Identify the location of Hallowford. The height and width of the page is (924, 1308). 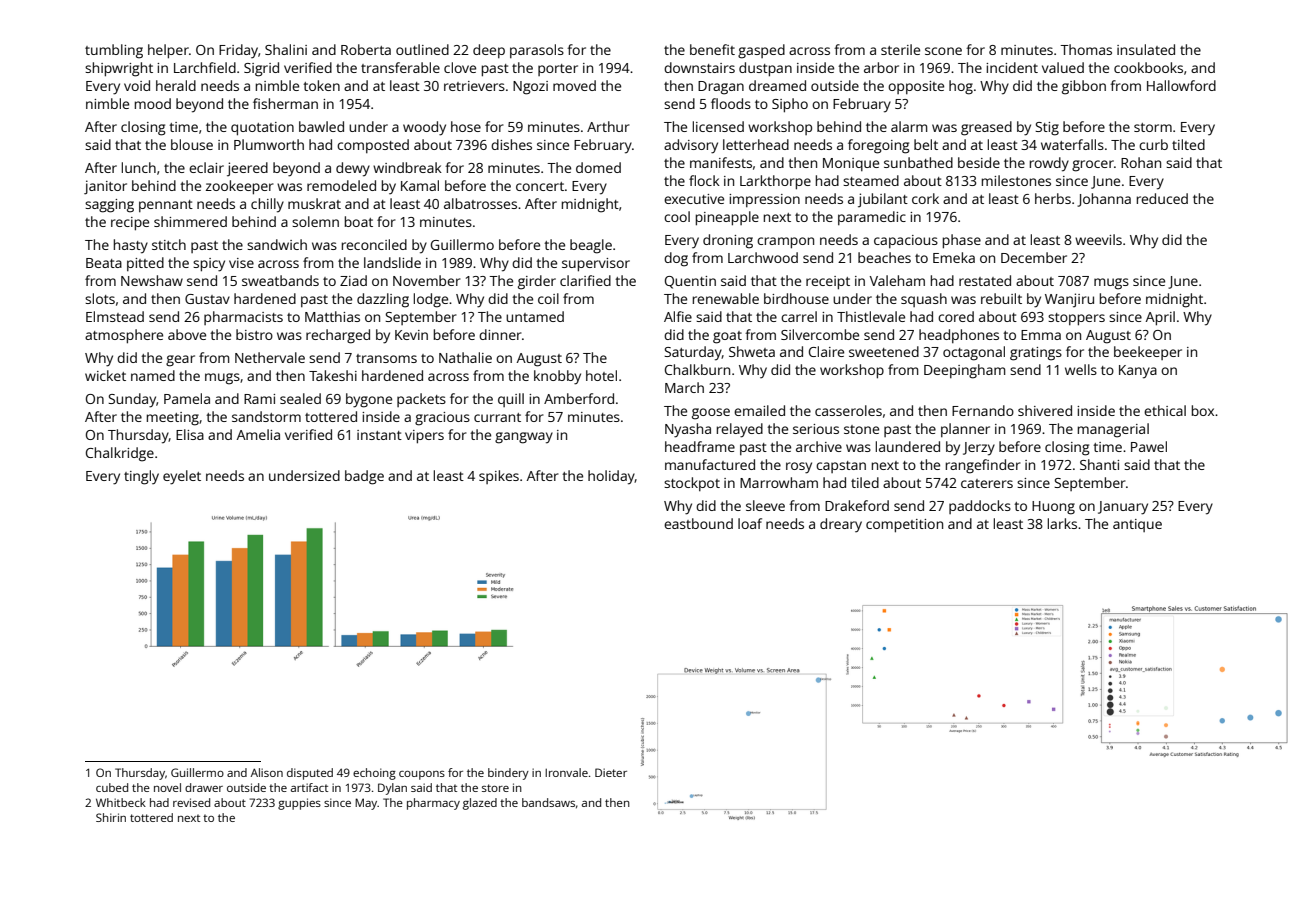
(1181, 85).
